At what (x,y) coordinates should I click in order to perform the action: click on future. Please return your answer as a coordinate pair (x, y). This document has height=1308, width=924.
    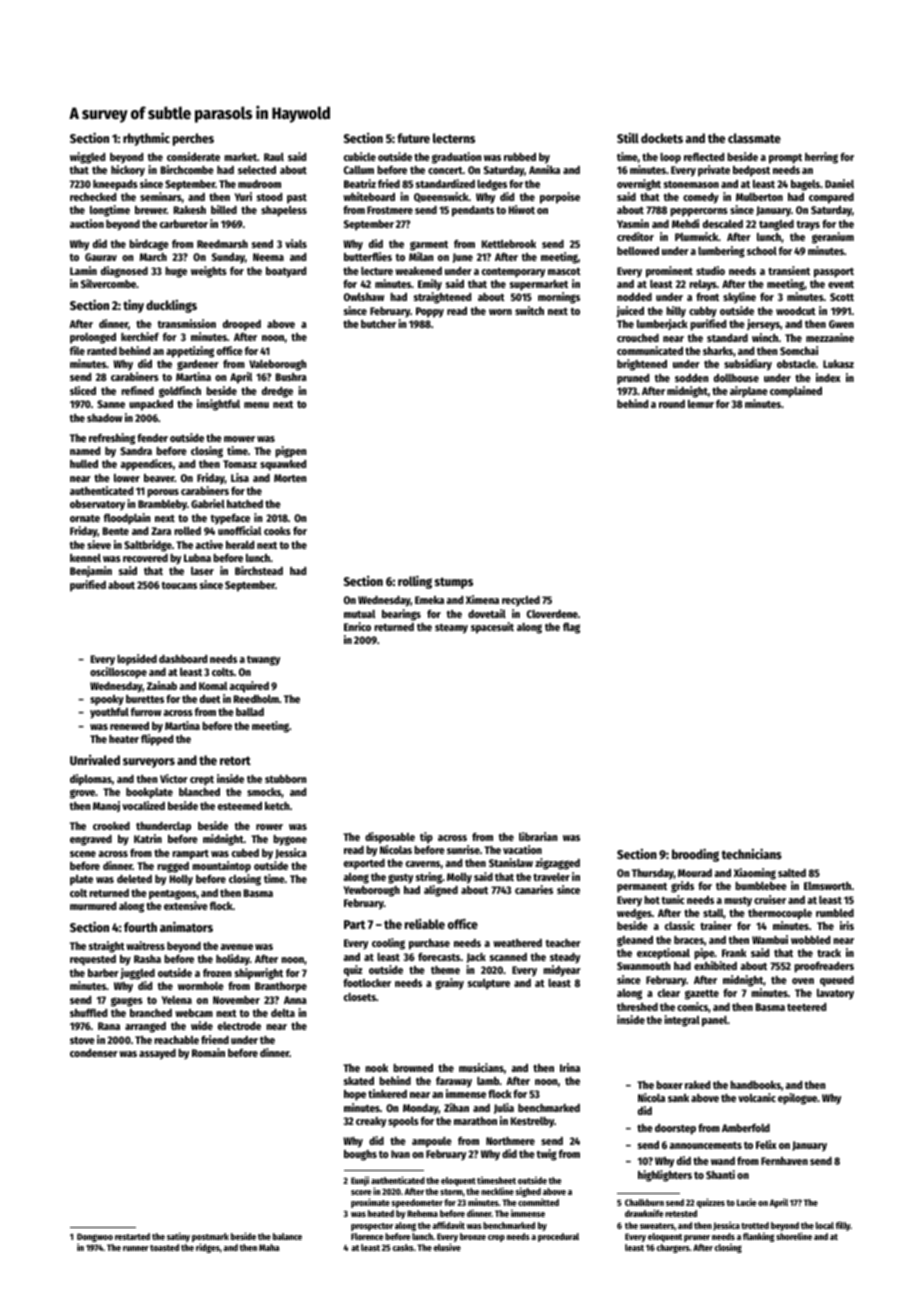
    Looking at the image, I should click on (413, 138).
